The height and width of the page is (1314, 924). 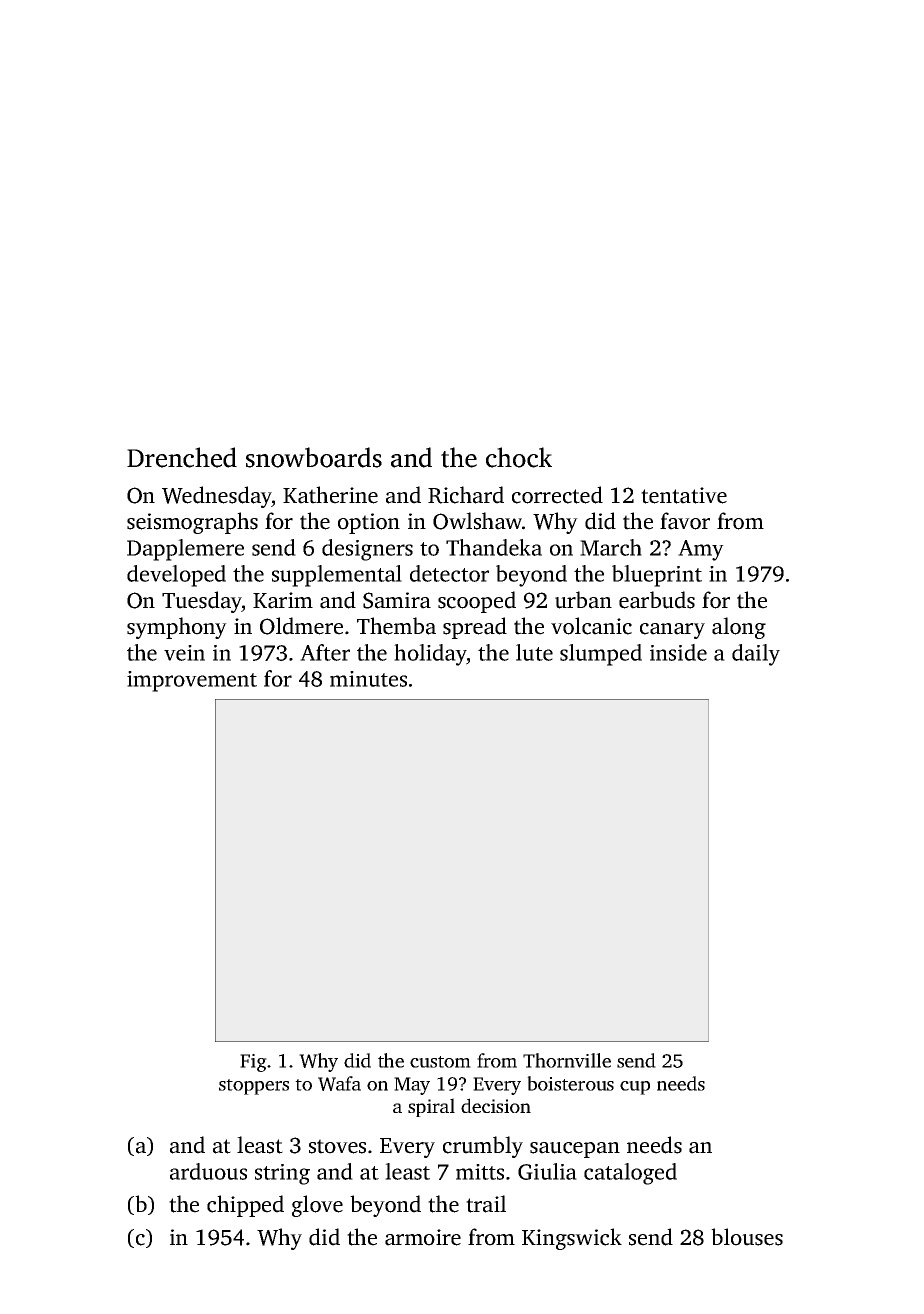 I want to click on symphony, so click(x=177, y=628).
